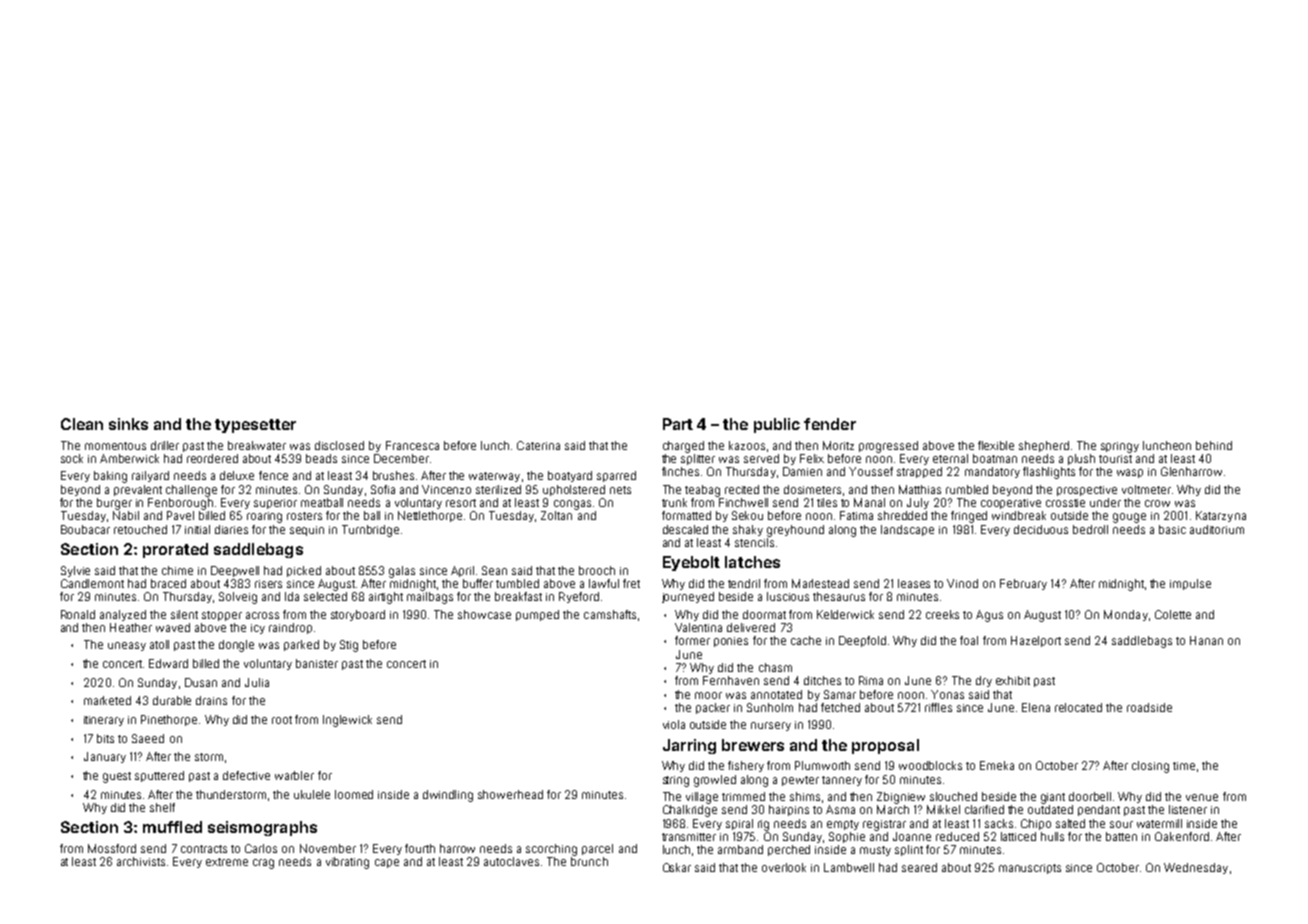 The image size is (1308, 924). I want to click on Inglewick, so click(347, 721).
